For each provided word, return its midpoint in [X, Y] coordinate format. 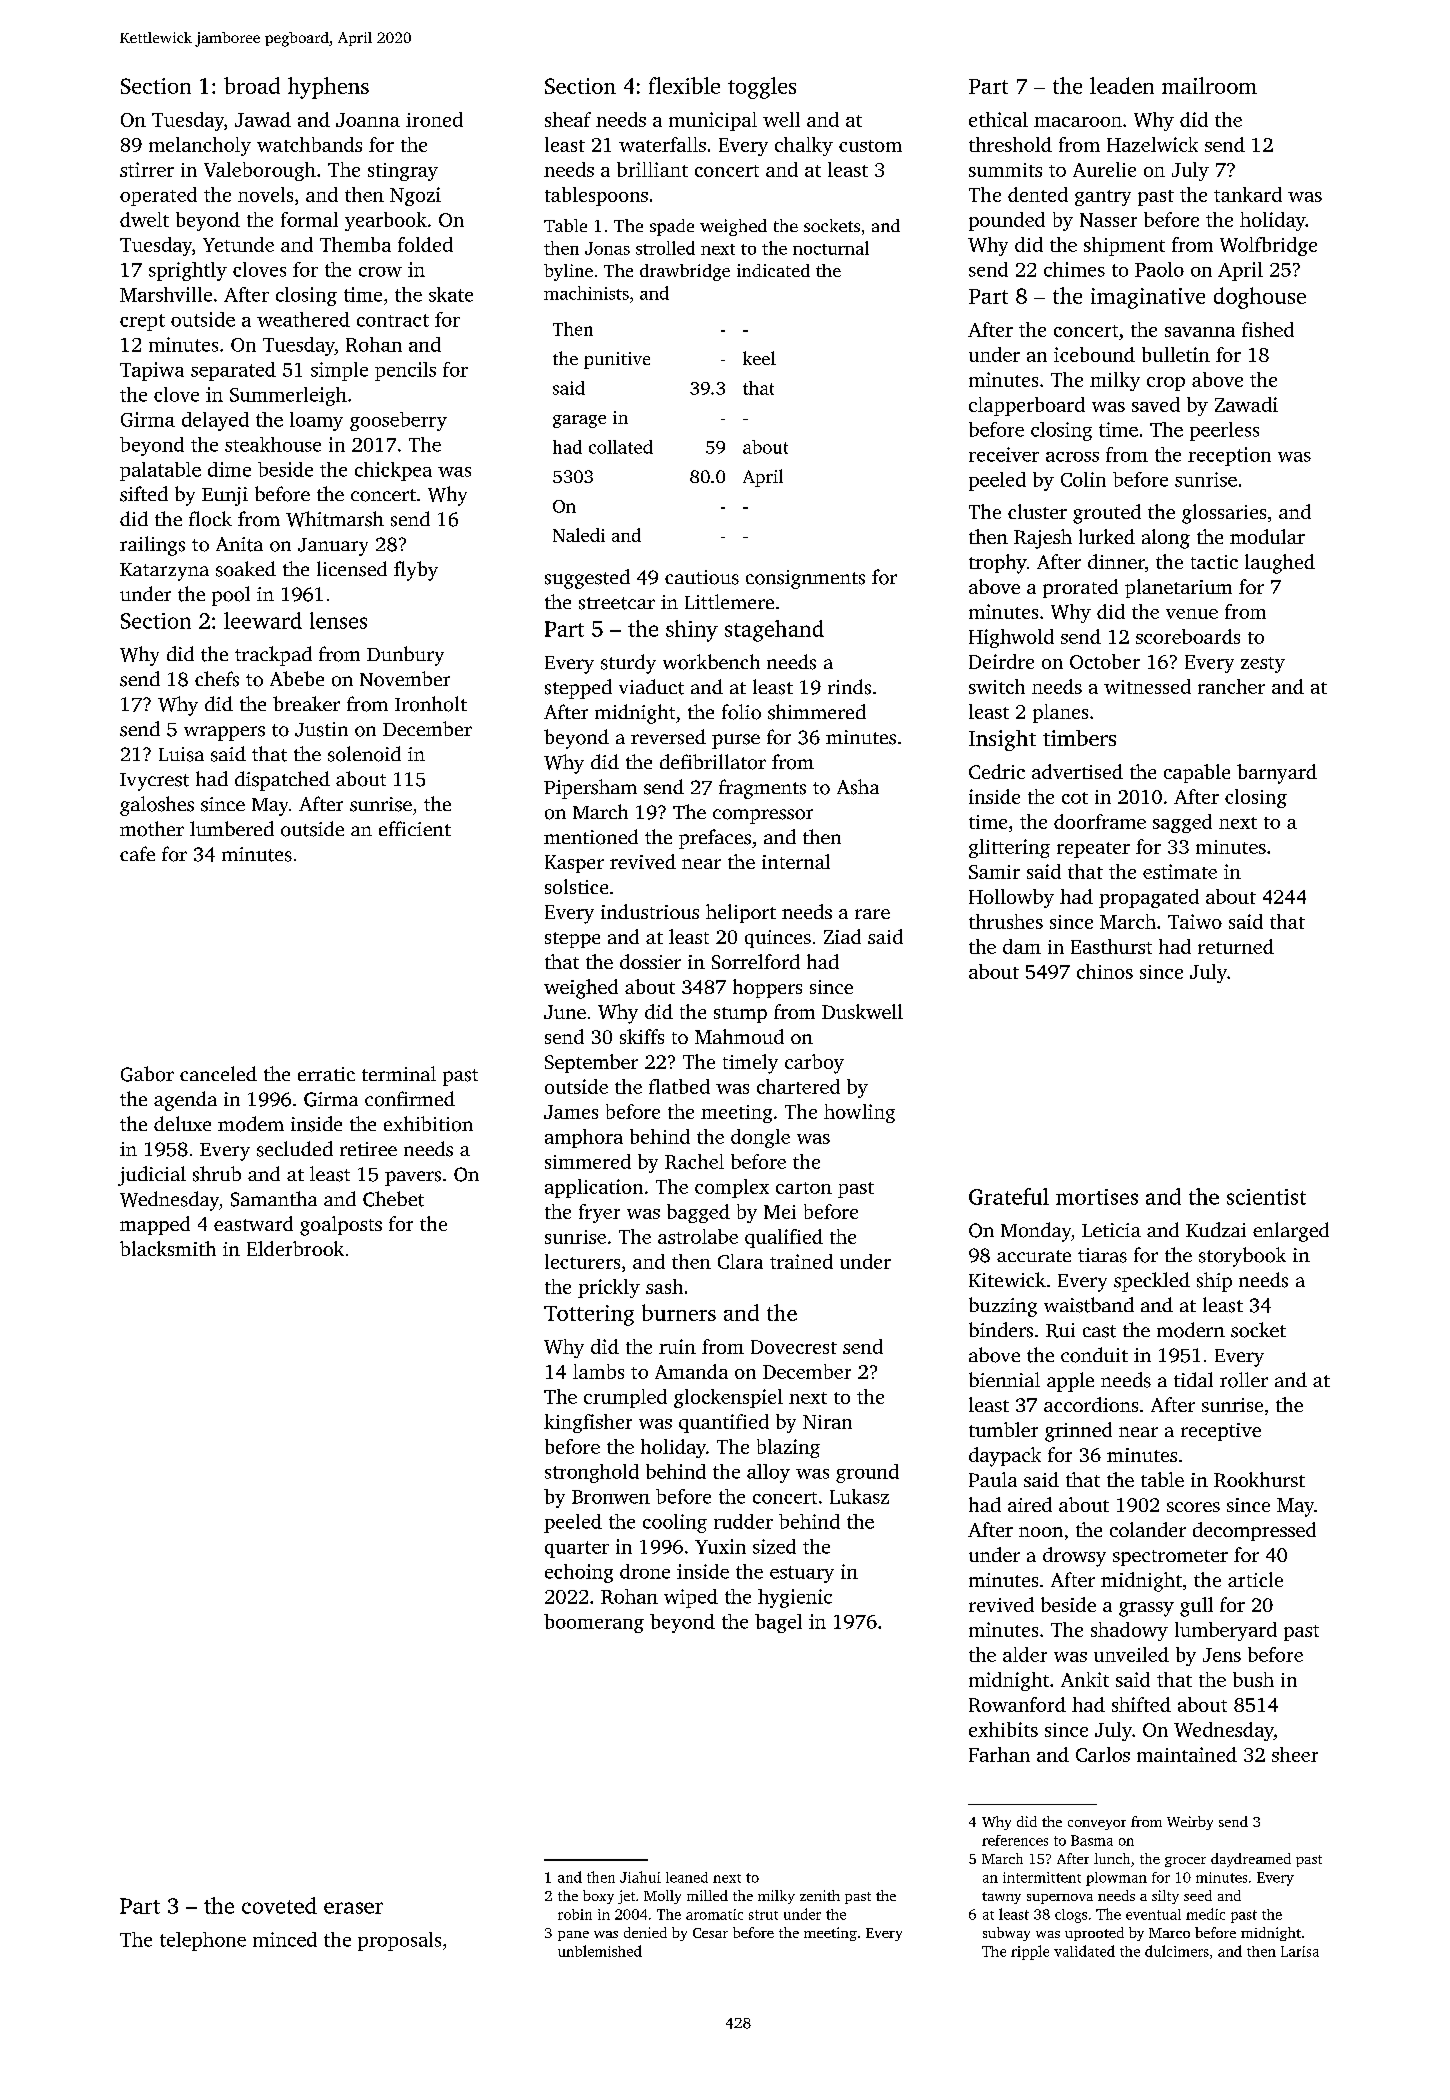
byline [568, 272]
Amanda [691, 1371]
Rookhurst [1259, 1479]
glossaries [1224, 514]
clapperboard [1027, 406]
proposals [399, 1941]
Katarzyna [164, 572]
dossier [650, 961]
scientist [1266, 1197]
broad [252, 85]
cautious [702, 577]
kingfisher [588, 1423]
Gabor [147, 1074]
